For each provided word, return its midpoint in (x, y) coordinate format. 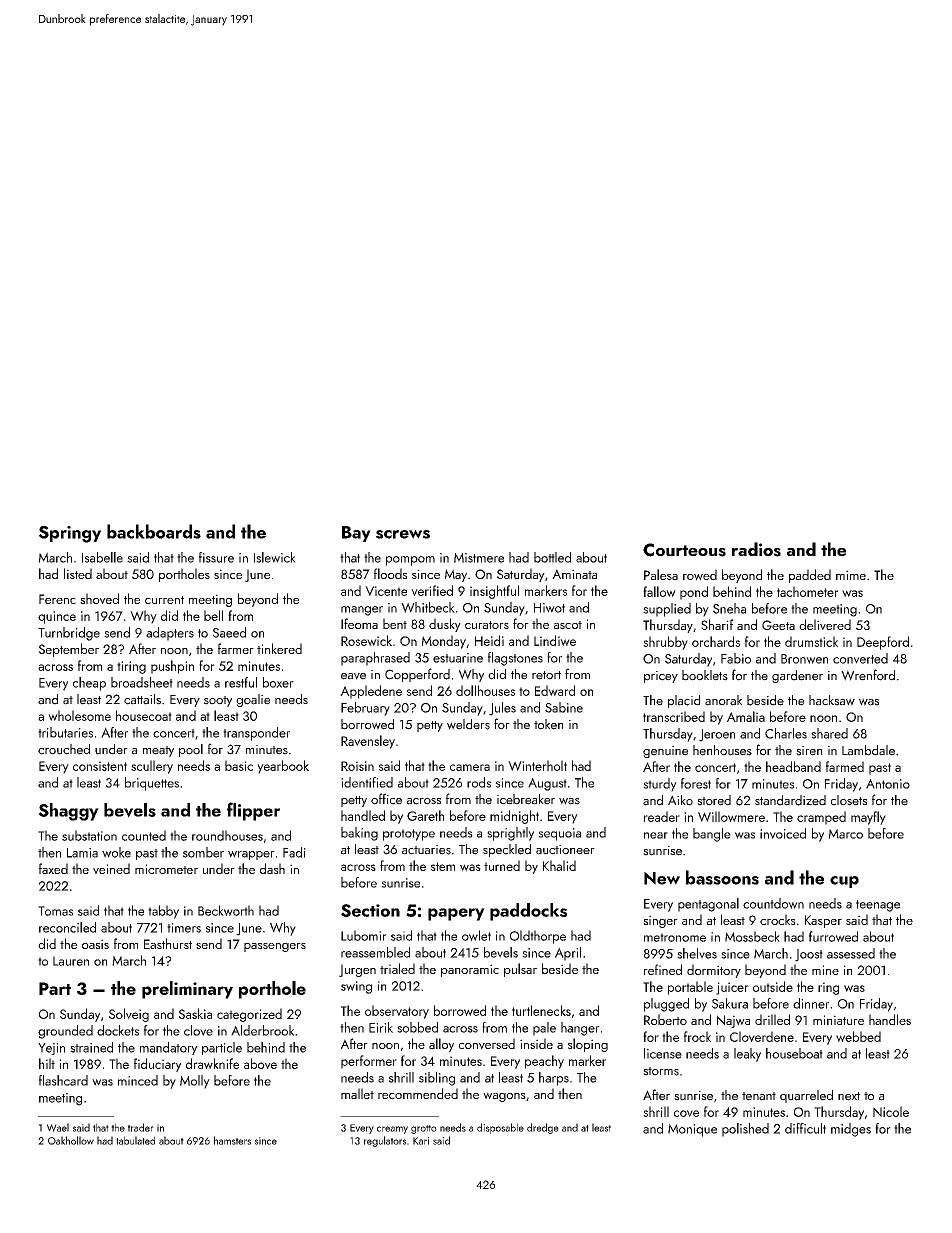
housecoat (144, 715)
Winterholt (537, 765)
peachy (544, 1062)
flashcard (63, 1080)
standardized (790, 800)
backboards (154, 531)
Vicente (386, 591)
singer (660, 921)
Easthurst (168, 943)
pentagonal (708, 905)
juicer (732, 988)
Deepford (883, 643)
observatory (397, 1012)
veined (111, 868)
